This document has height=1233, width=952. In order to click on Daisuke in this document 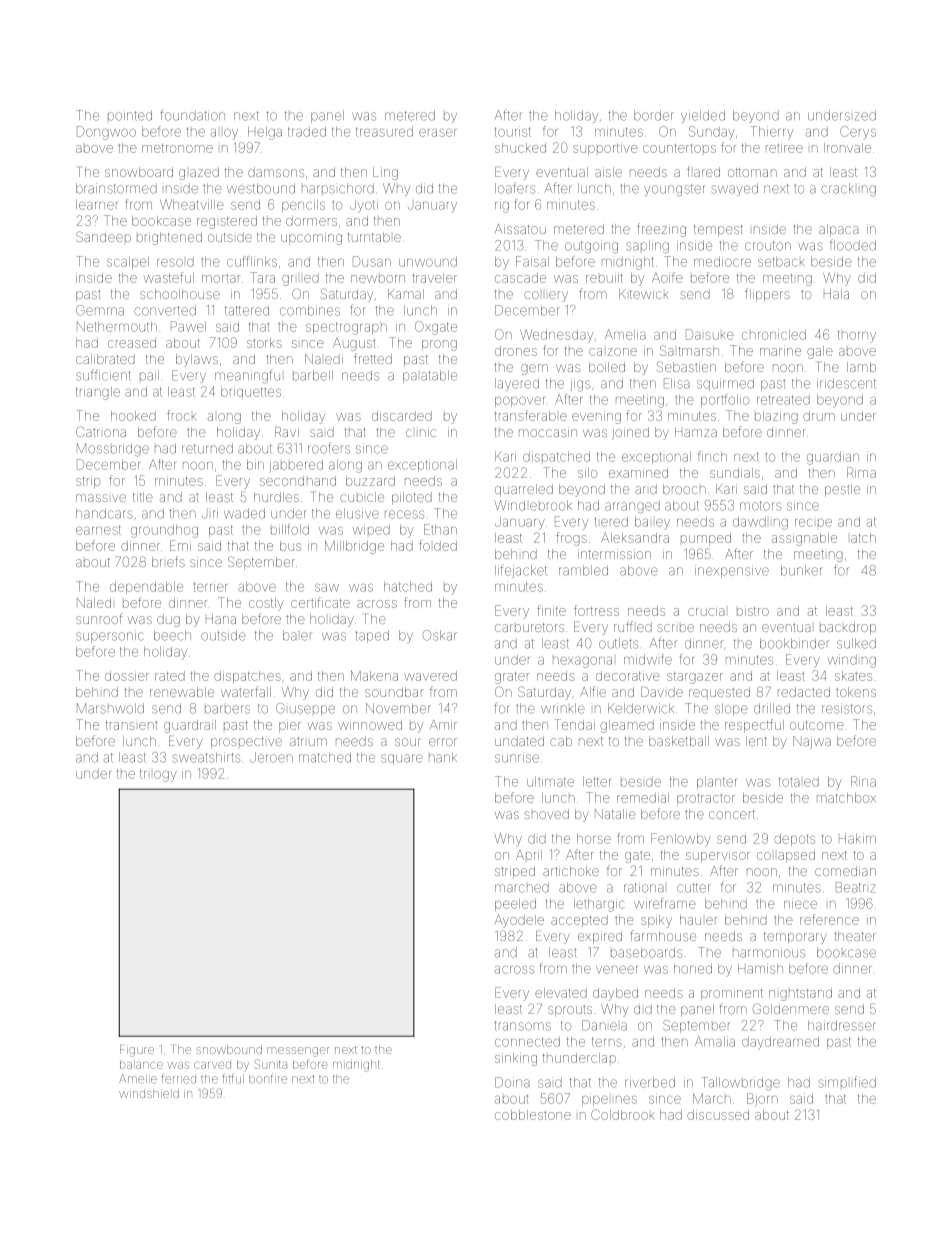, I will do `click(710, 334)`.
